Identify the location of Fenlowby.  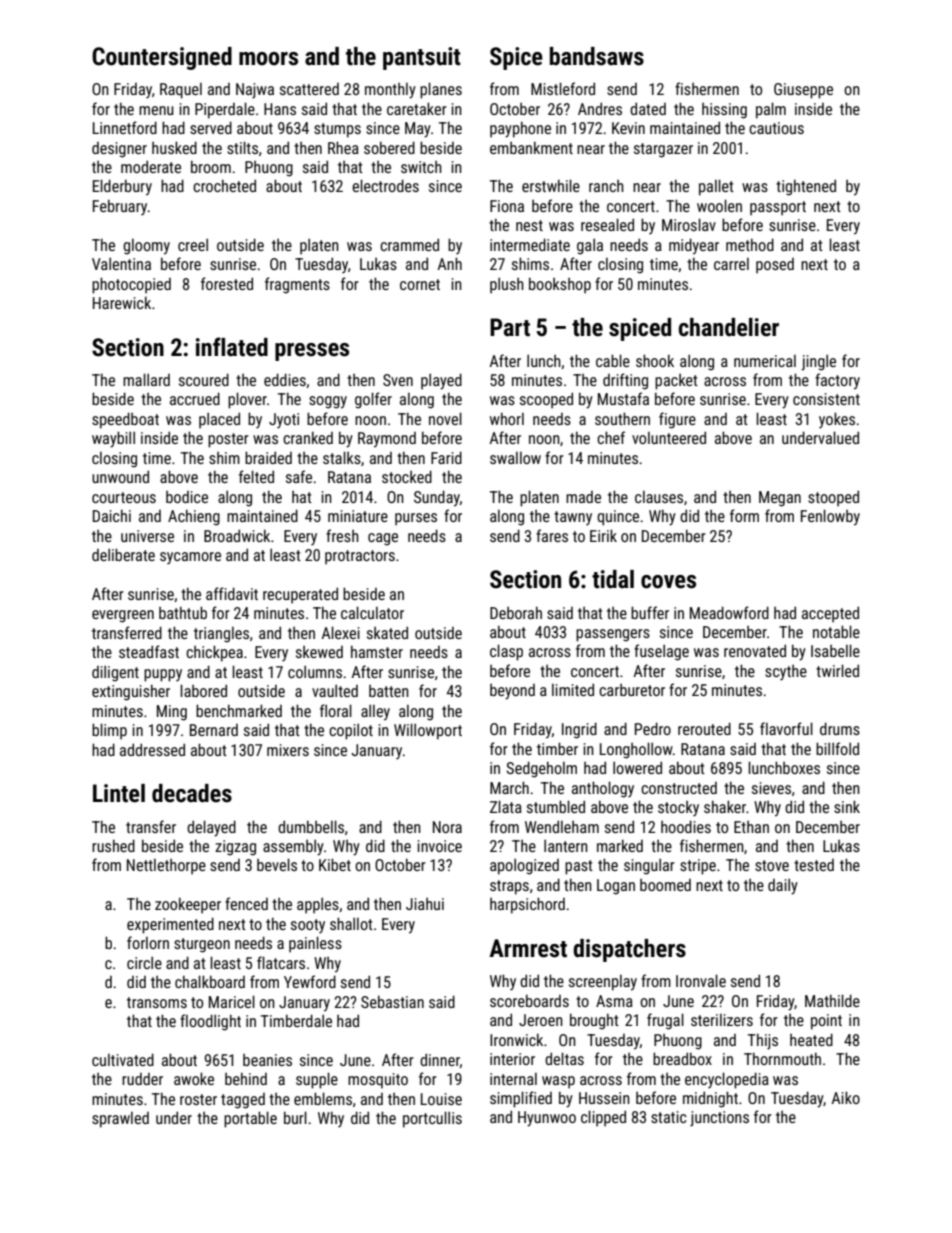
(830, 517).
